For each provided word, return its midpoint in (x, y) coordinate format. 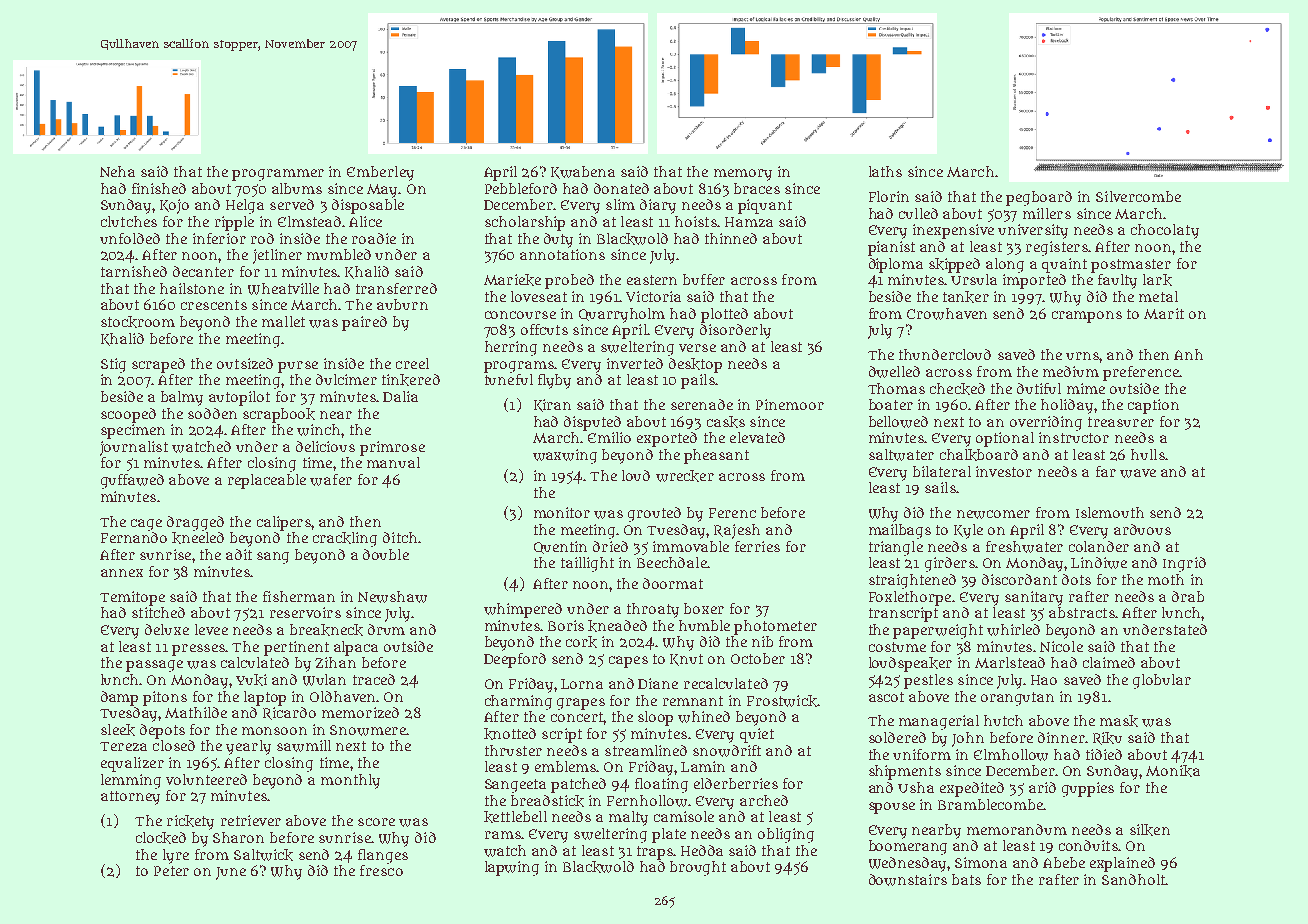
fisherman (299, 596)
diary (658, 206)
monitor (562, 512)
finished (159, 188)
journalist (134, 448)
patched (578, 785)
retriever (251, 820)
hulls (1148, 454)
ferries (757, 546)
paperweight (938, 631)
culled (918, 213)
